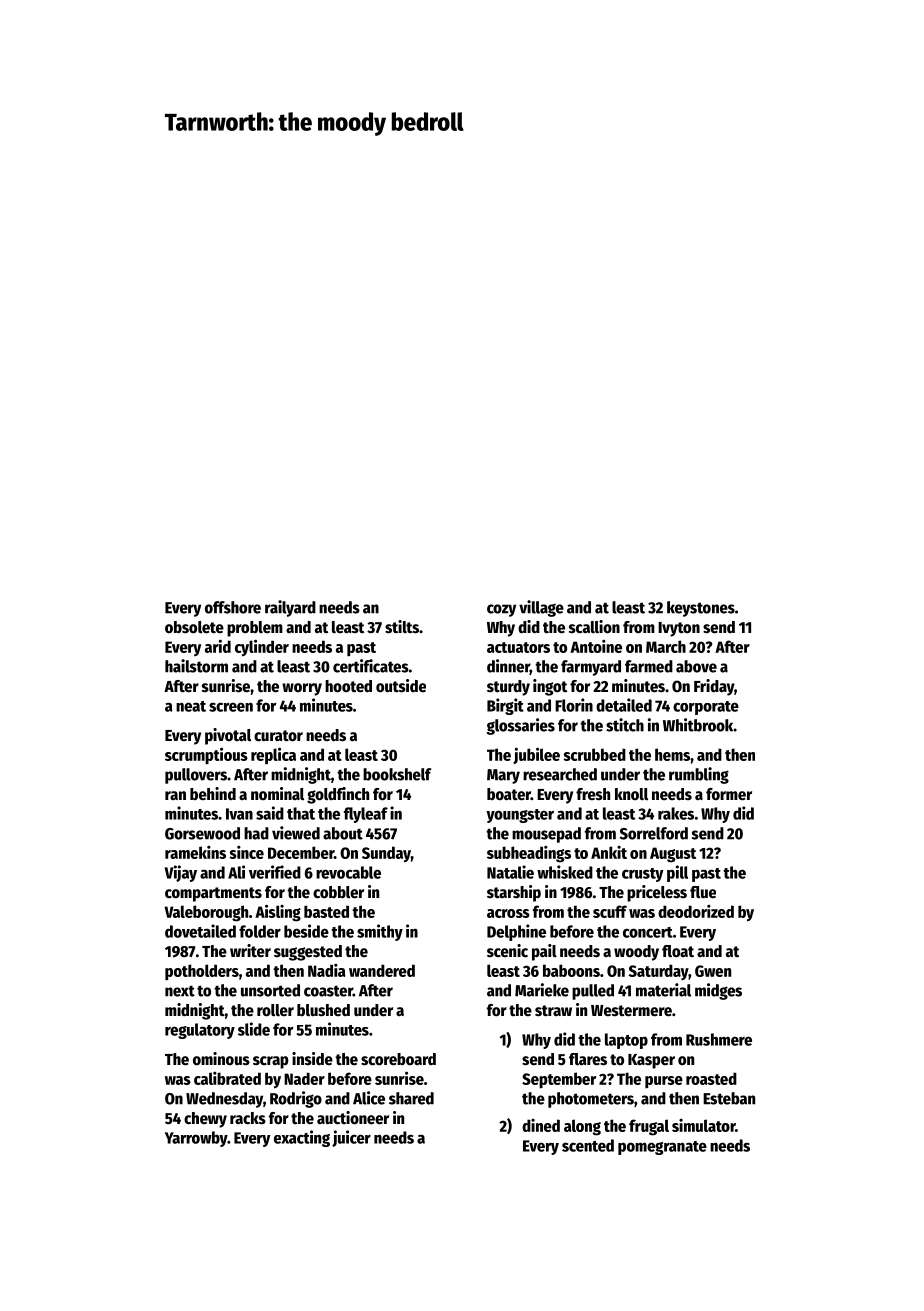 The image size is (924, 1311). Describe the element at coordinates (718, 991) in the screenshot. I see `midges` at that location.
